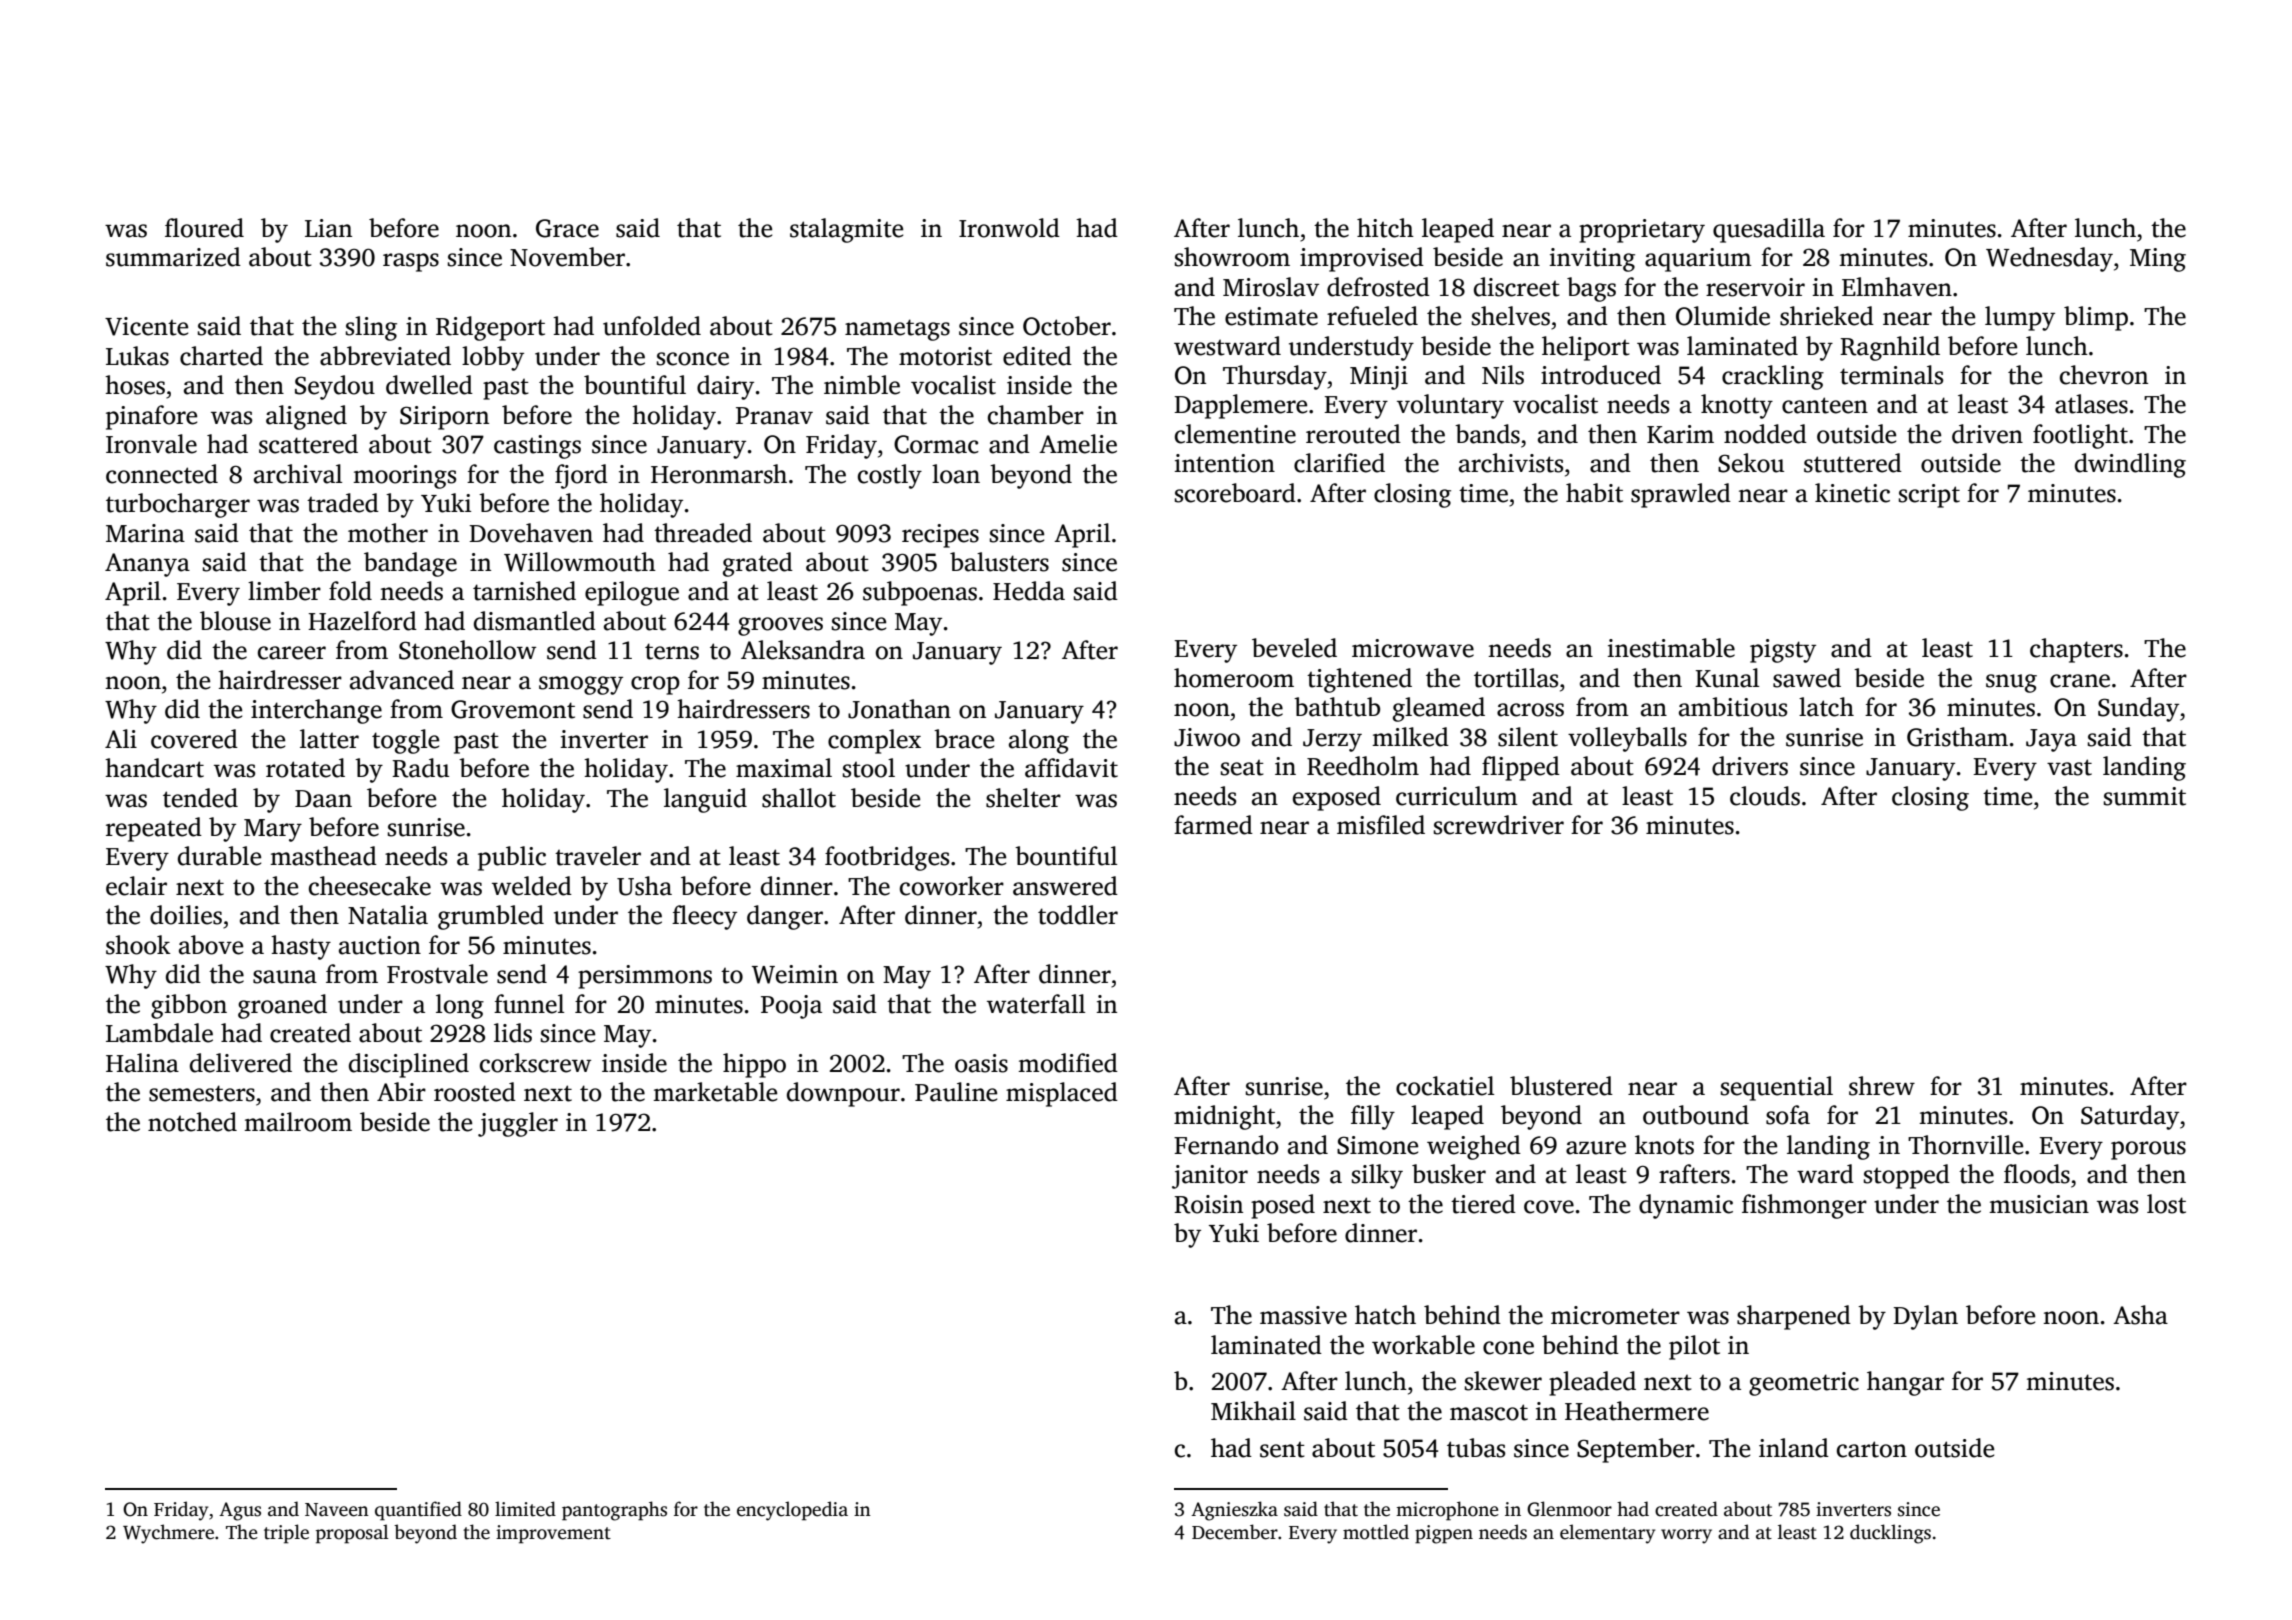 The image size is (2292, 1620). Describe the element at coordinates (535, 1063) in the screenshot. I see `corkscrew` at that location.
